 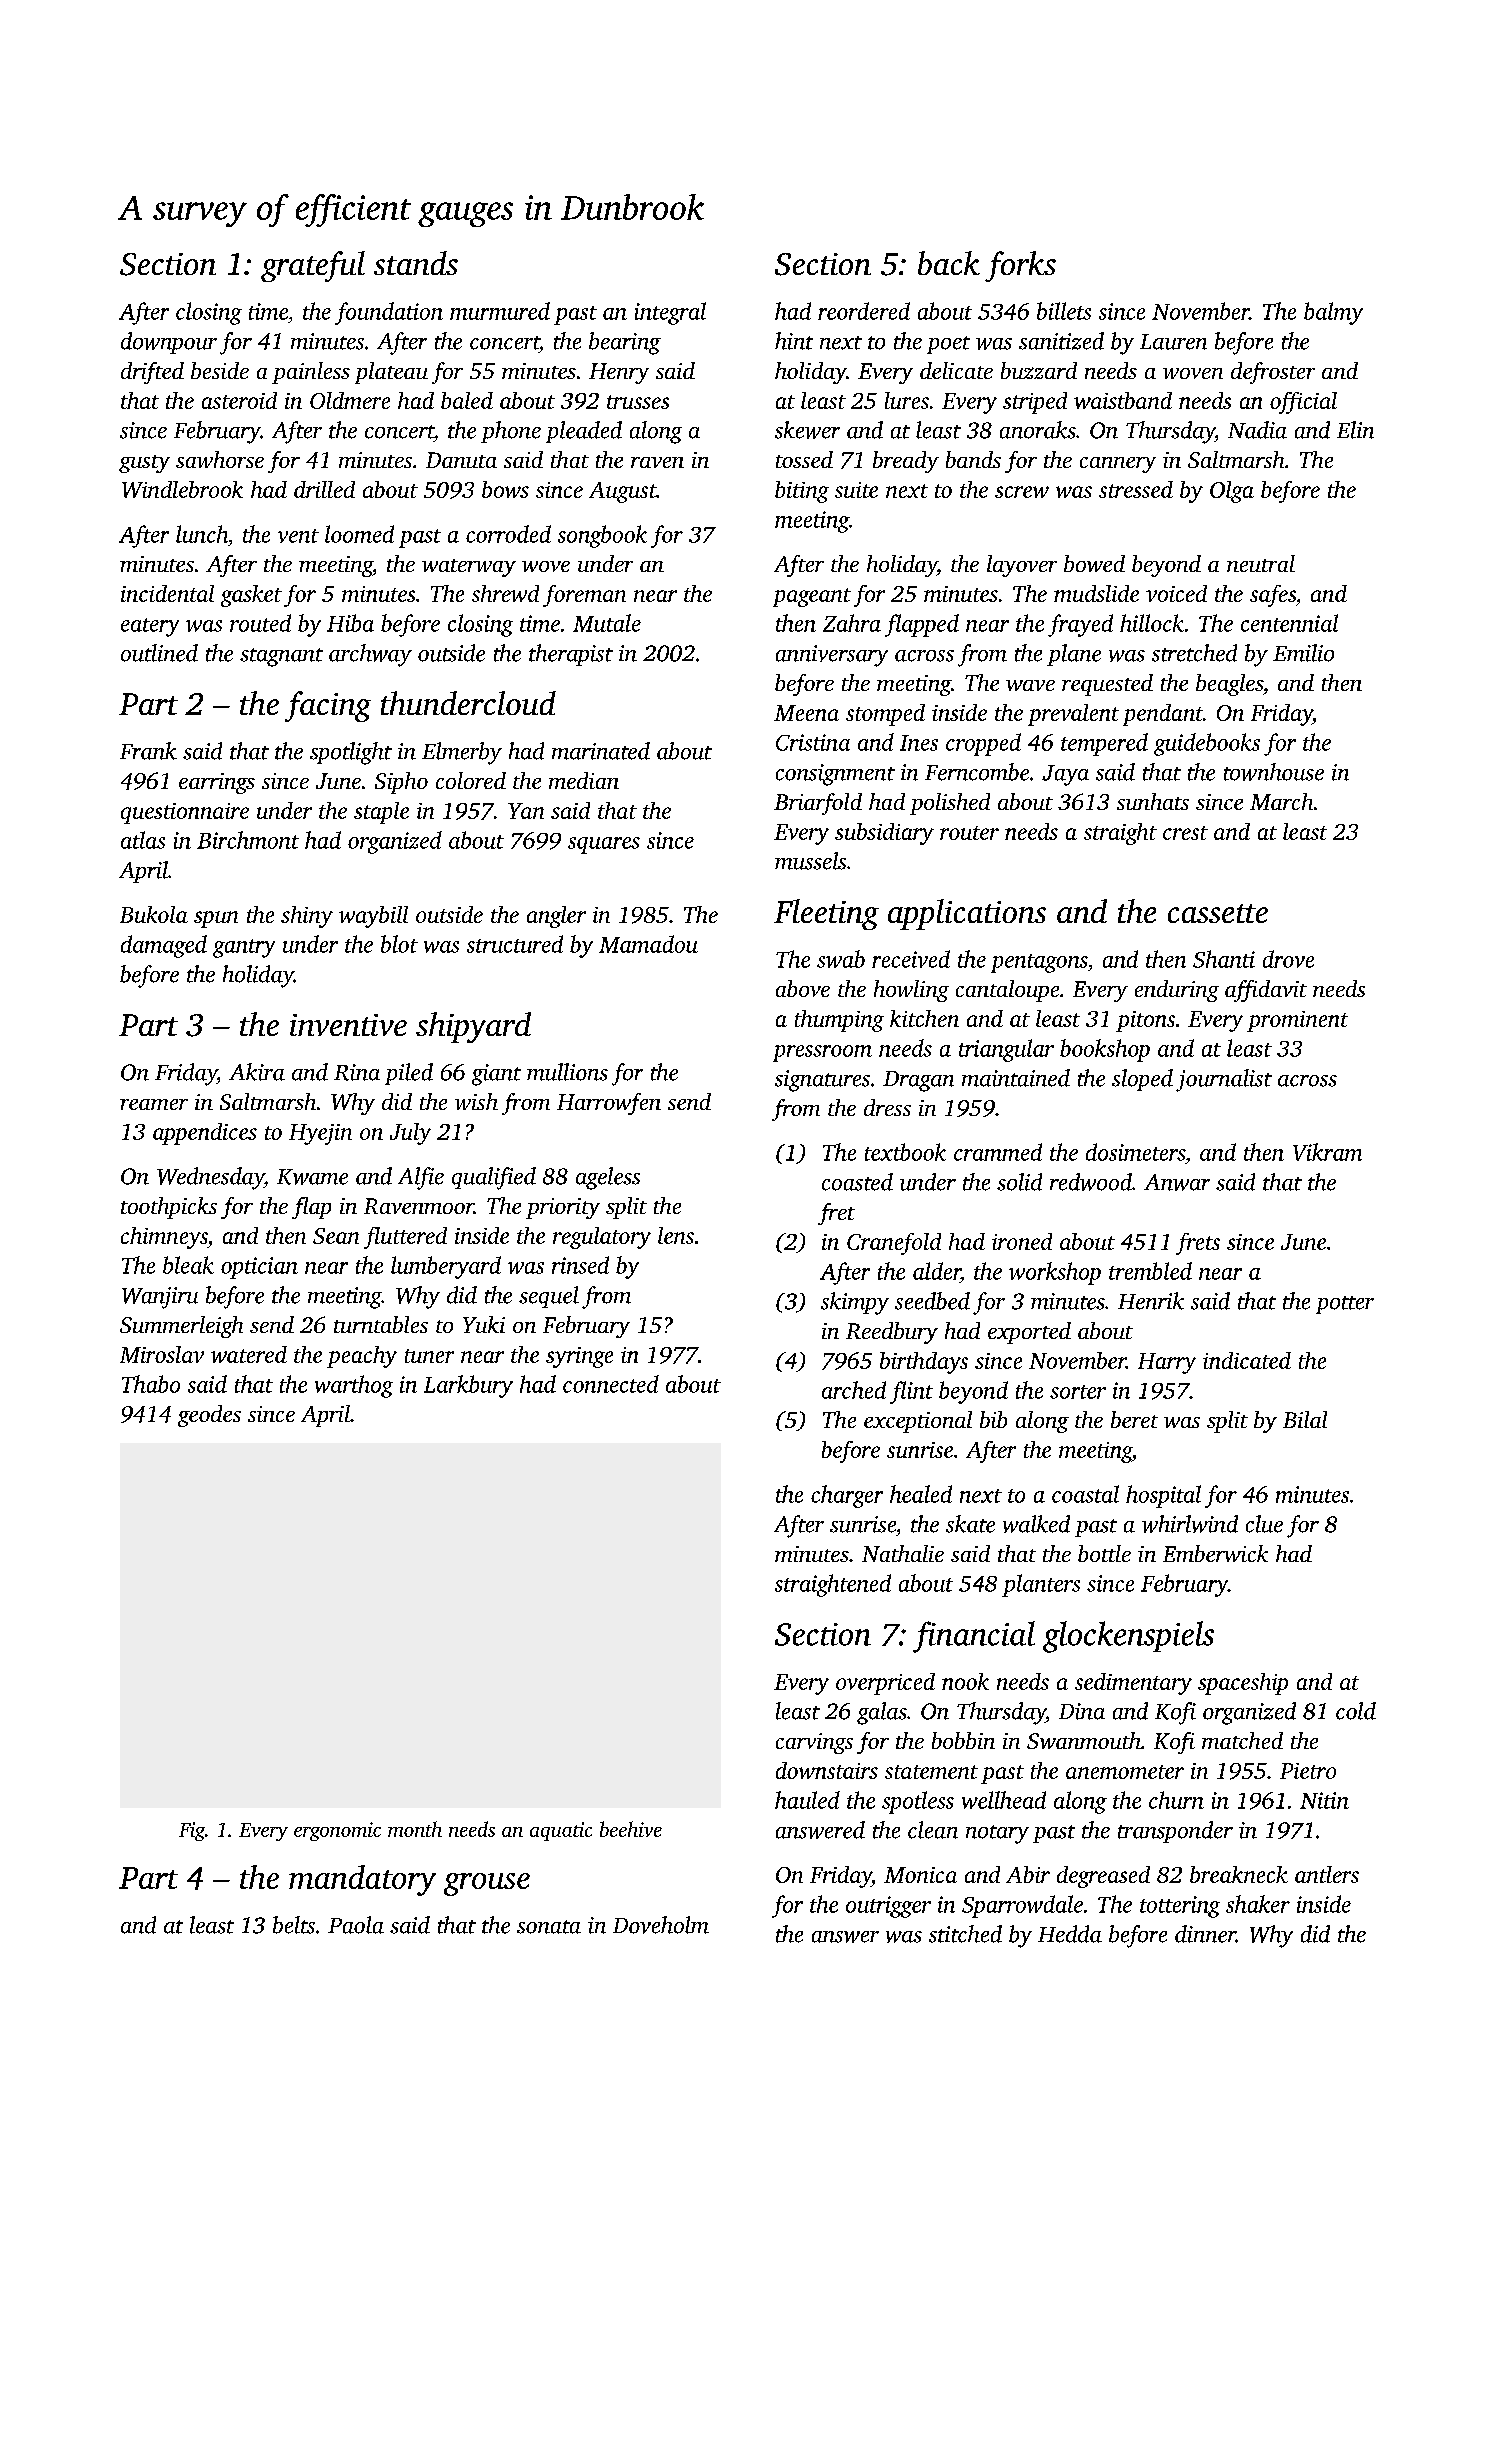 What do you see at coordinates (608, 1178) in the screenshot?
I see `ageless` at bounding box center [608, 1178].
